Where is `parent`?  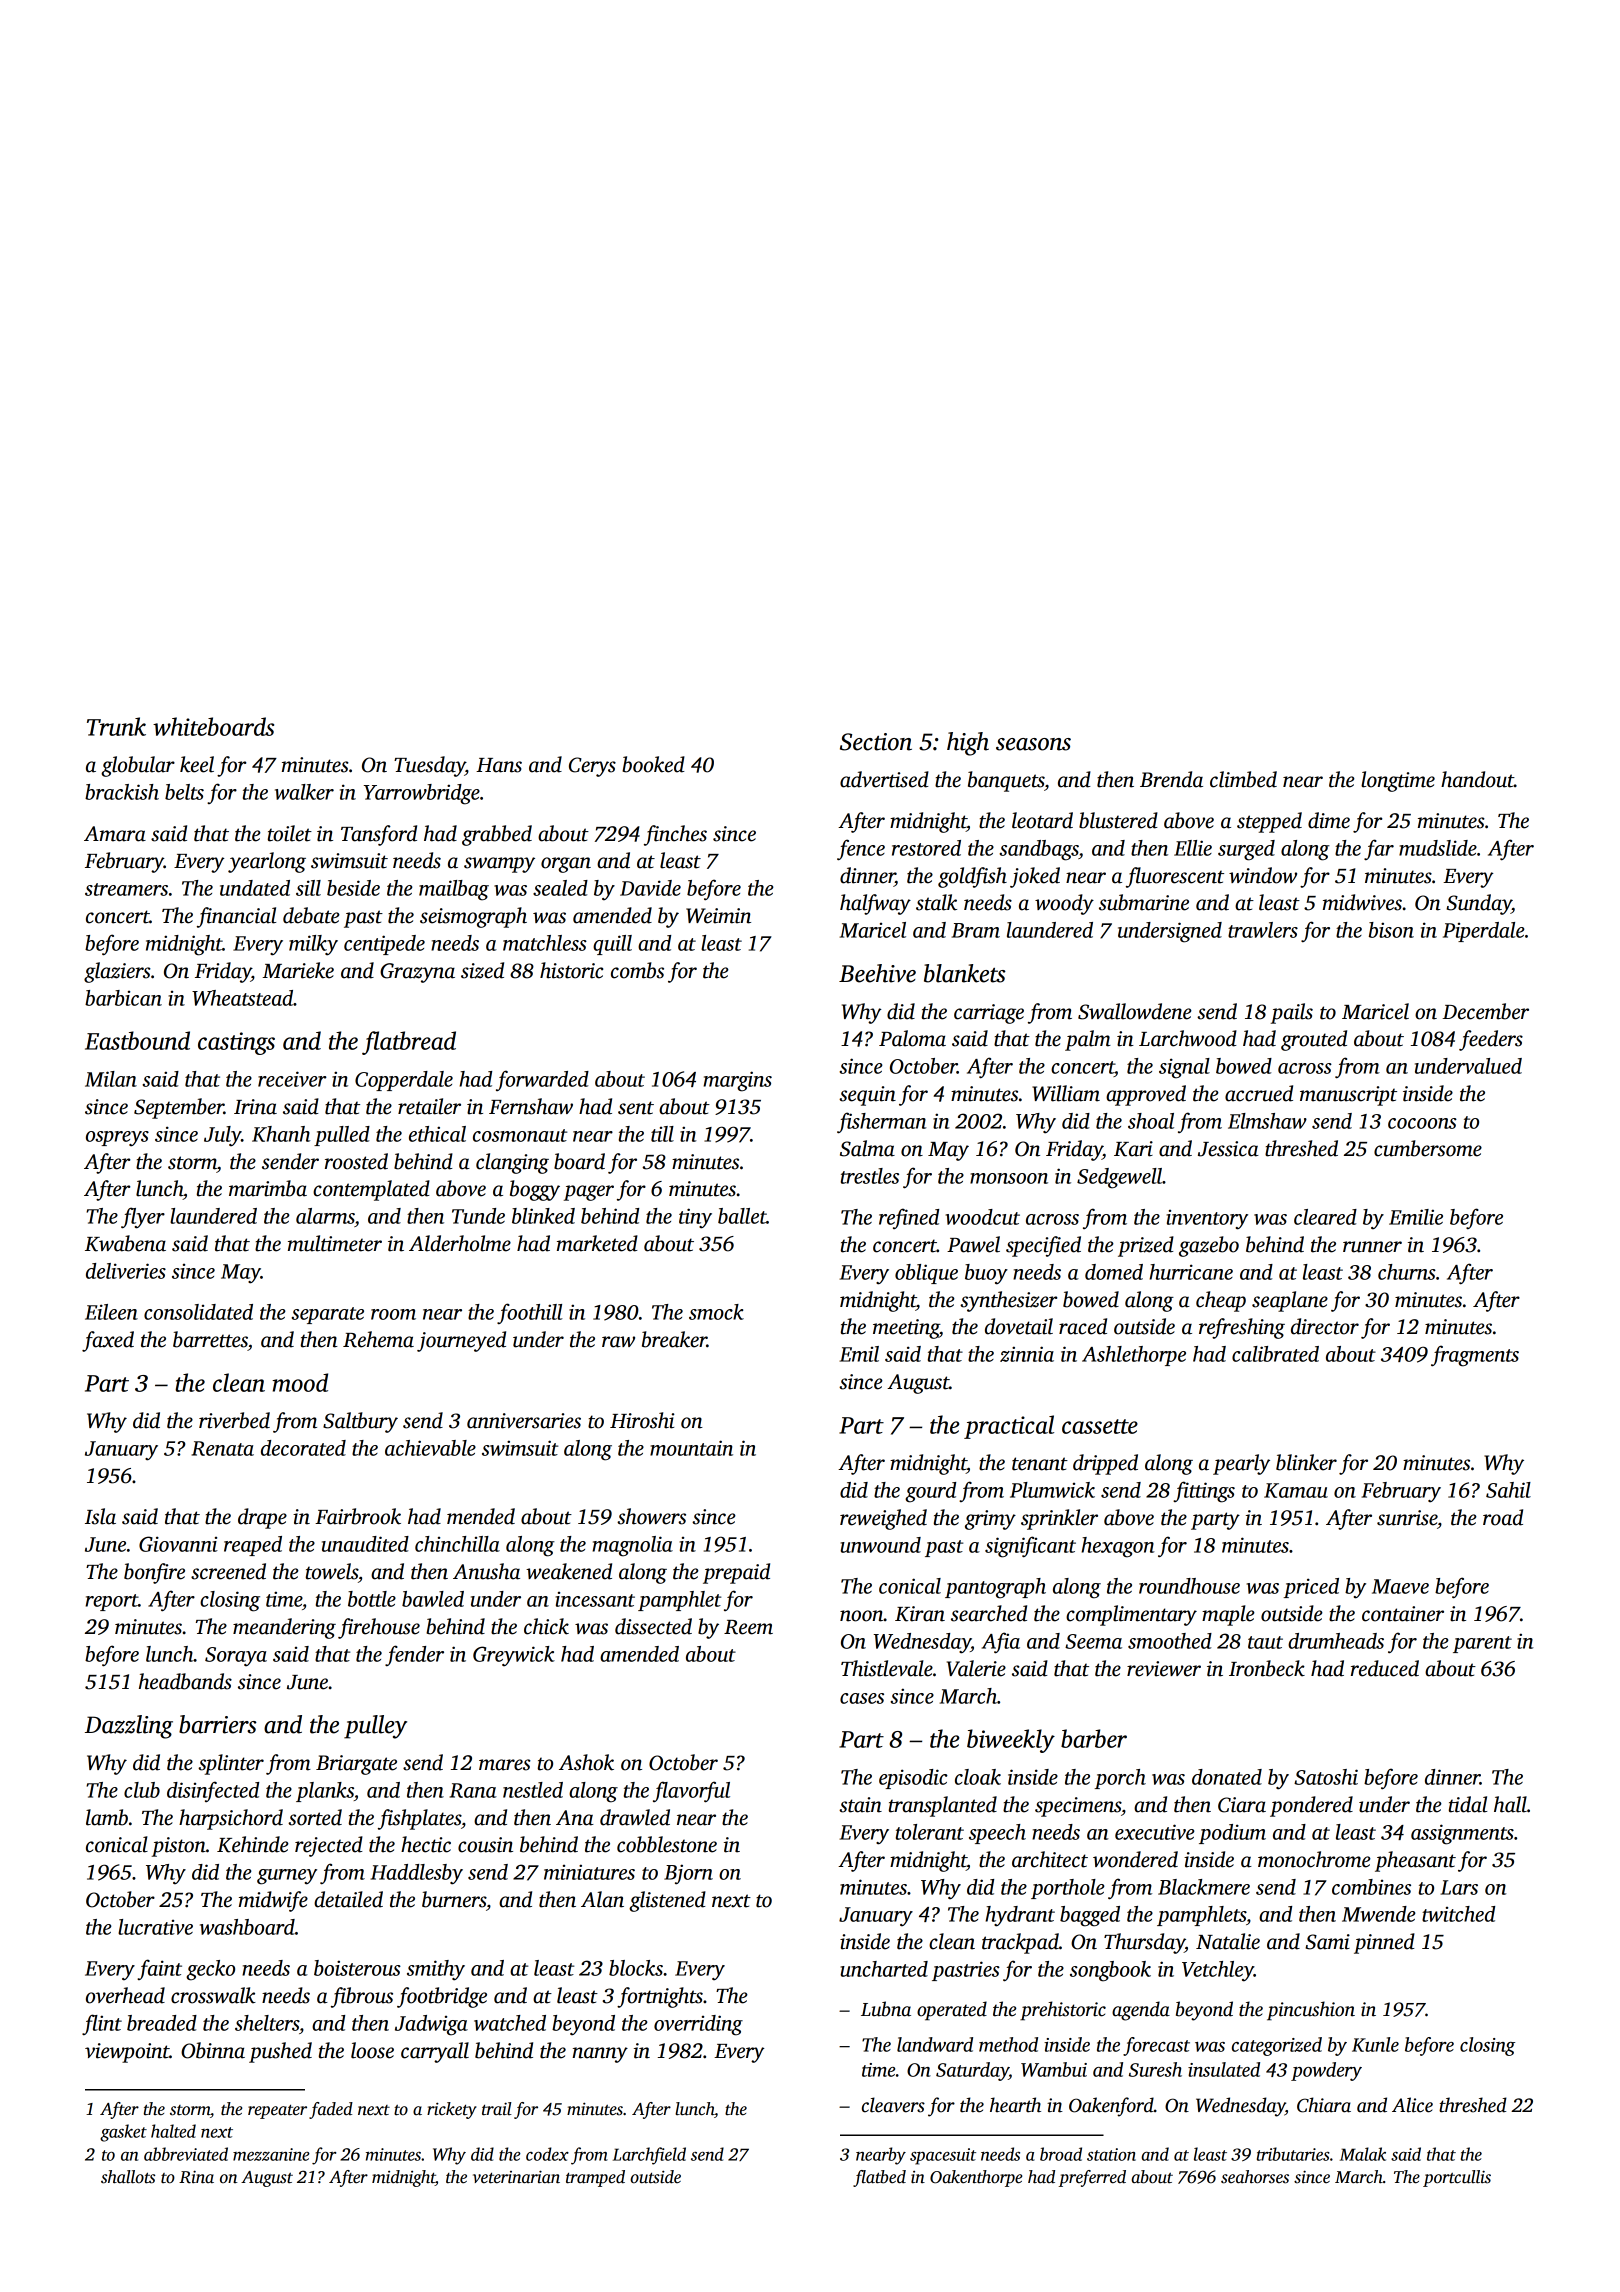 parent is located at coordinates (1482, 1644).
